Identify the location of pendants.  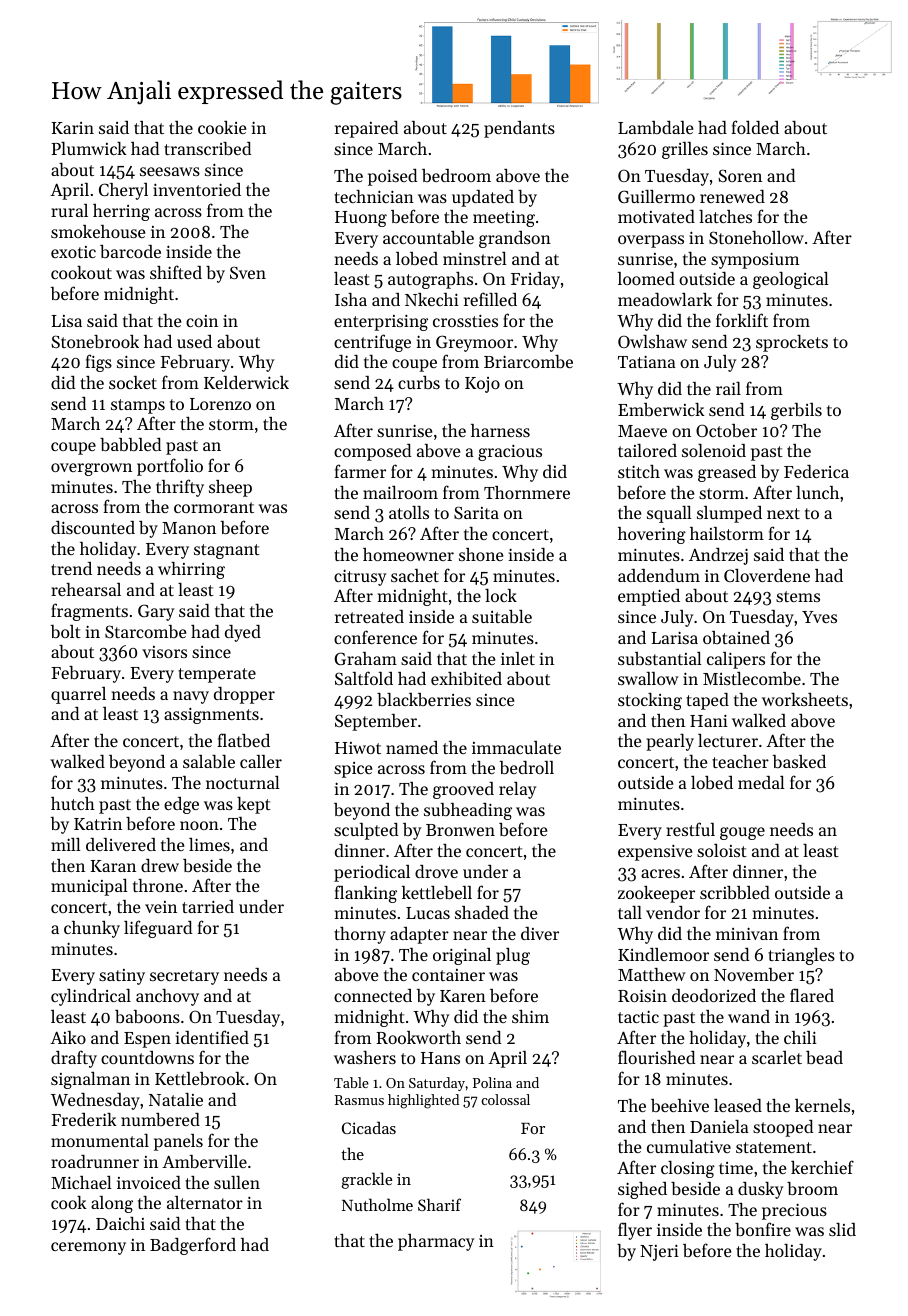
(519, 129).
